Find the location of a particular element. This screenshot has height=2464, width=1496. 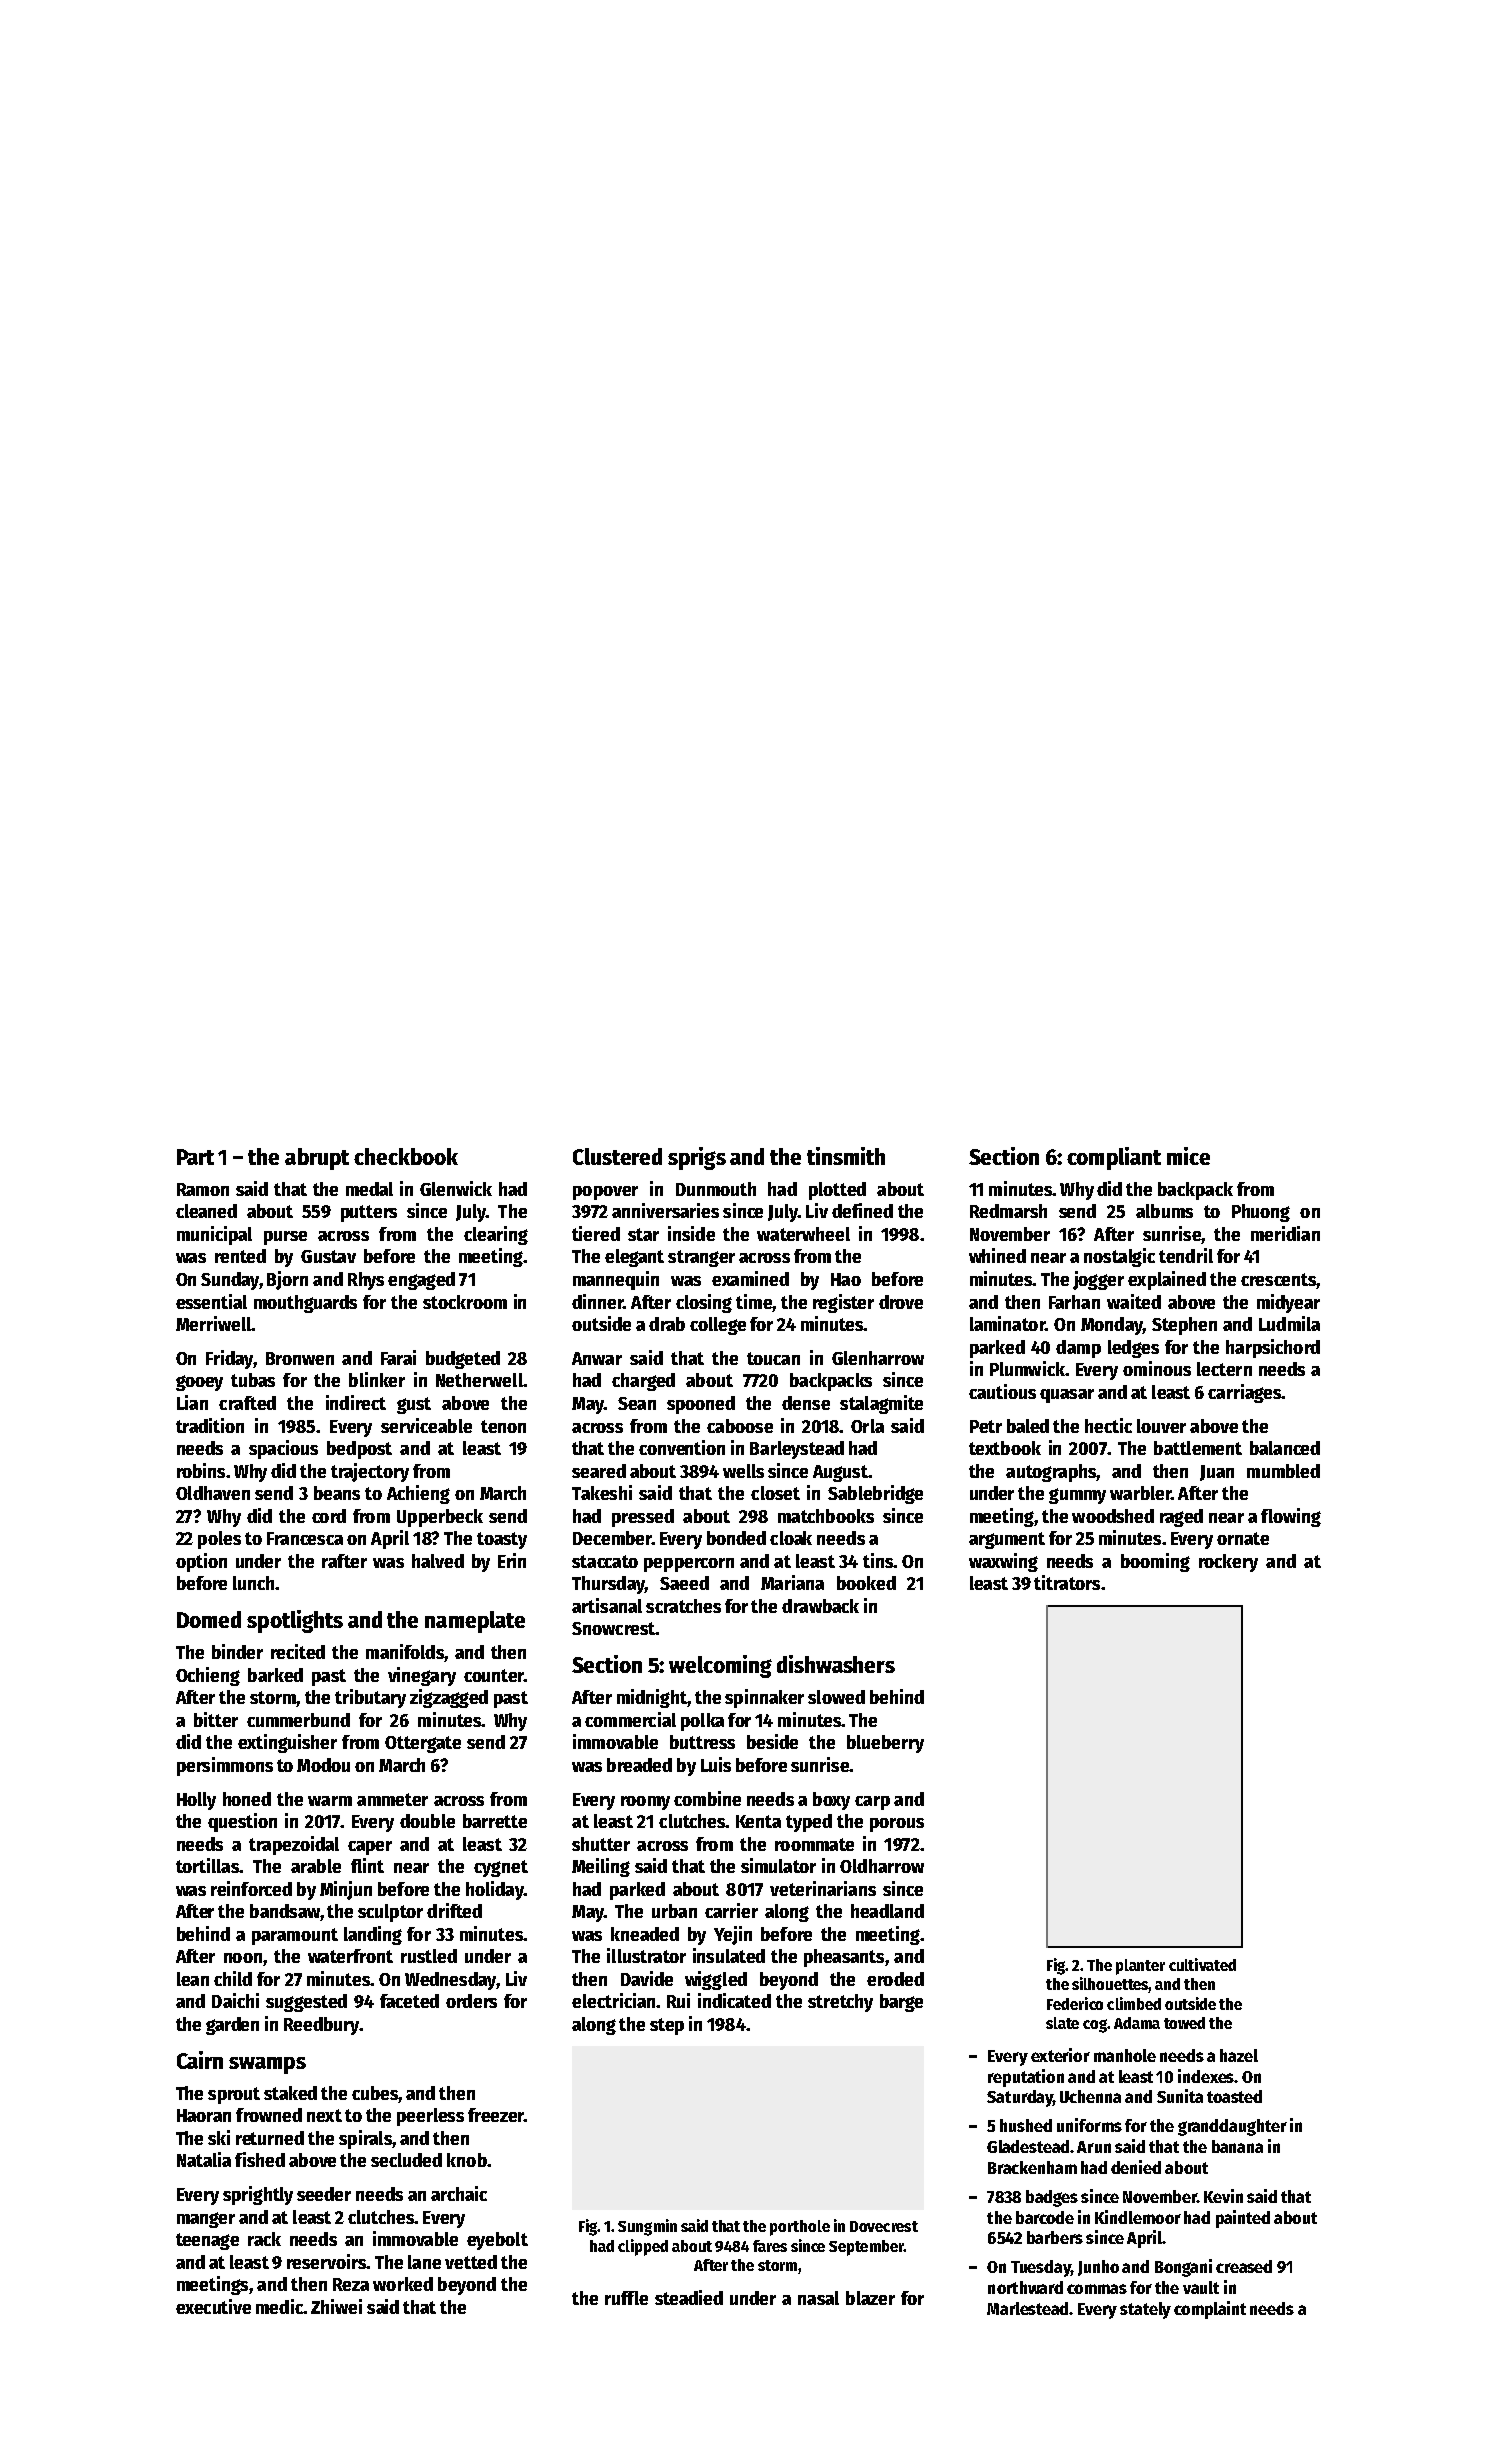

abrupt is located at coordinates (317, 1159).
